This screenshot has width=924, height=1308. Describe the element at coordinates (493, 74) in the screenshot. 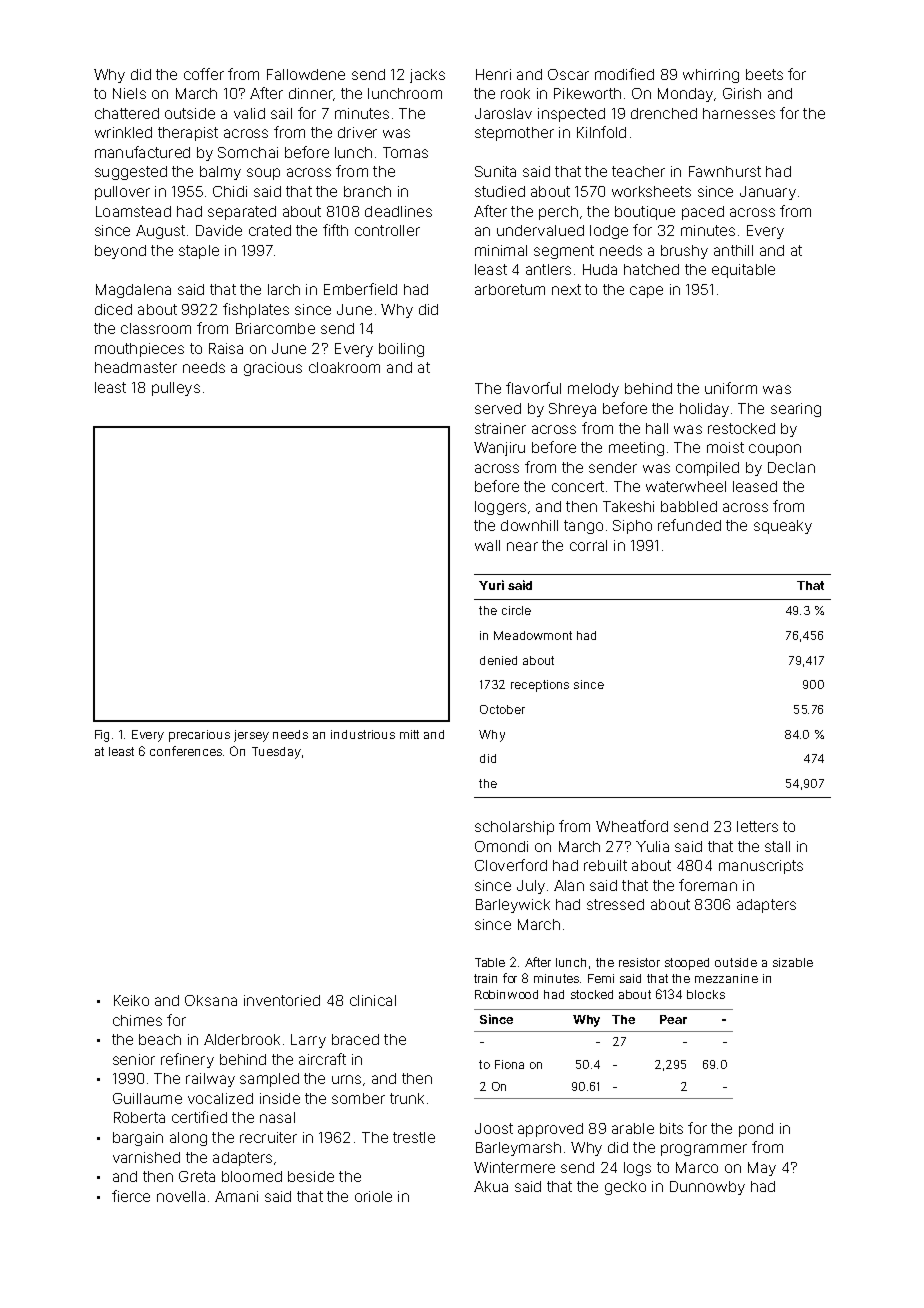

I see `Henri` at that location.
